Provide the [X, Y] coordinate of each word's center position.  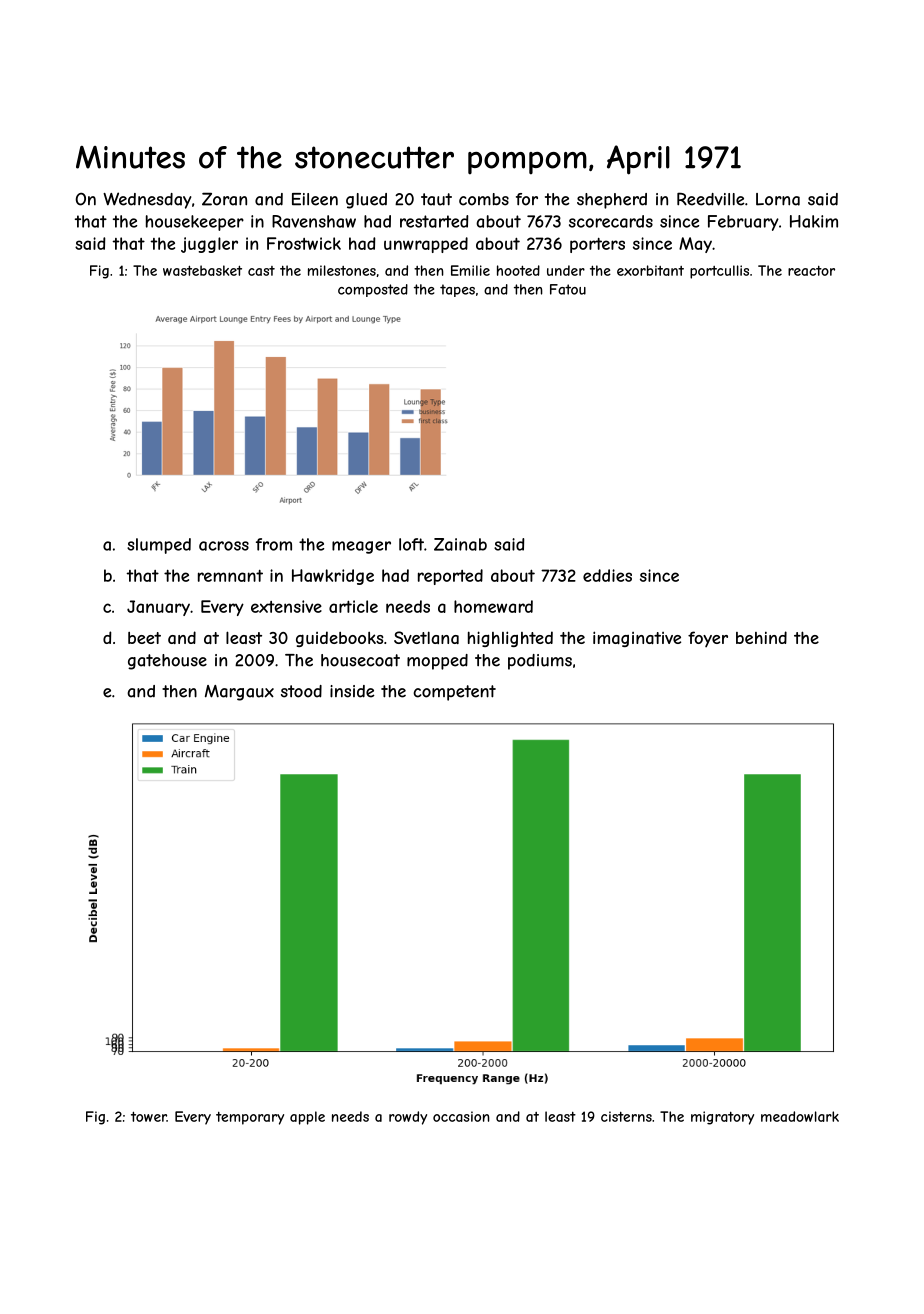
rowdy [408, 1118]
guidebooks [340, 639]
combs [484, 199]
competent [454, 693]
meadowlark [800, 1116]
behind [761, 637]
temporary [250, 1118]
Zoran [224, 199]
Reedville [711, 199]
